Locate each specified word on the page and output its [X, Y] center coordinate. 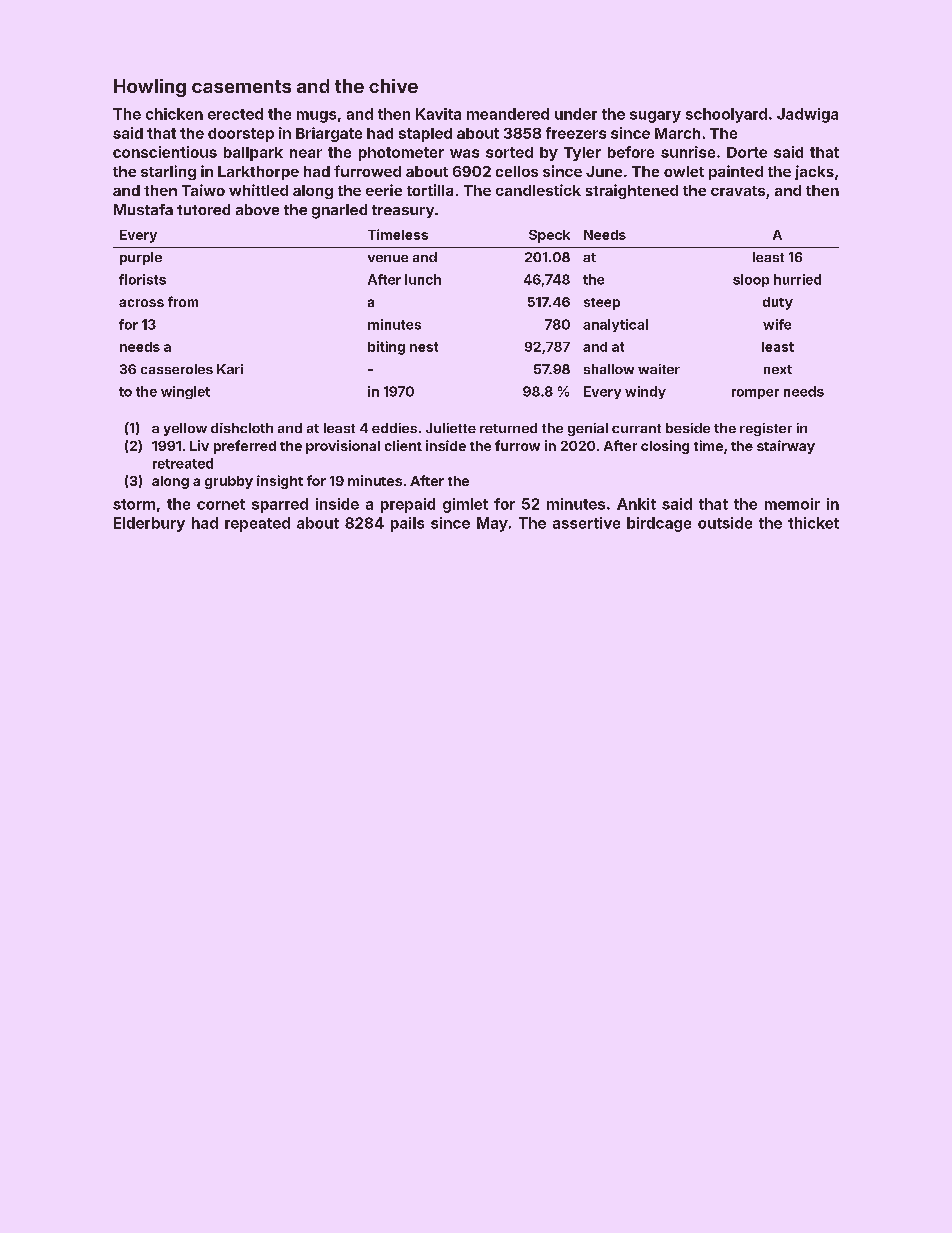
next [778, 369]
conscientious [165, 152]
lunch [423, 279]
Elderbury [149, 524]
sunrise [688, 152]
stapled [425, 135]
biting [386, 348]
